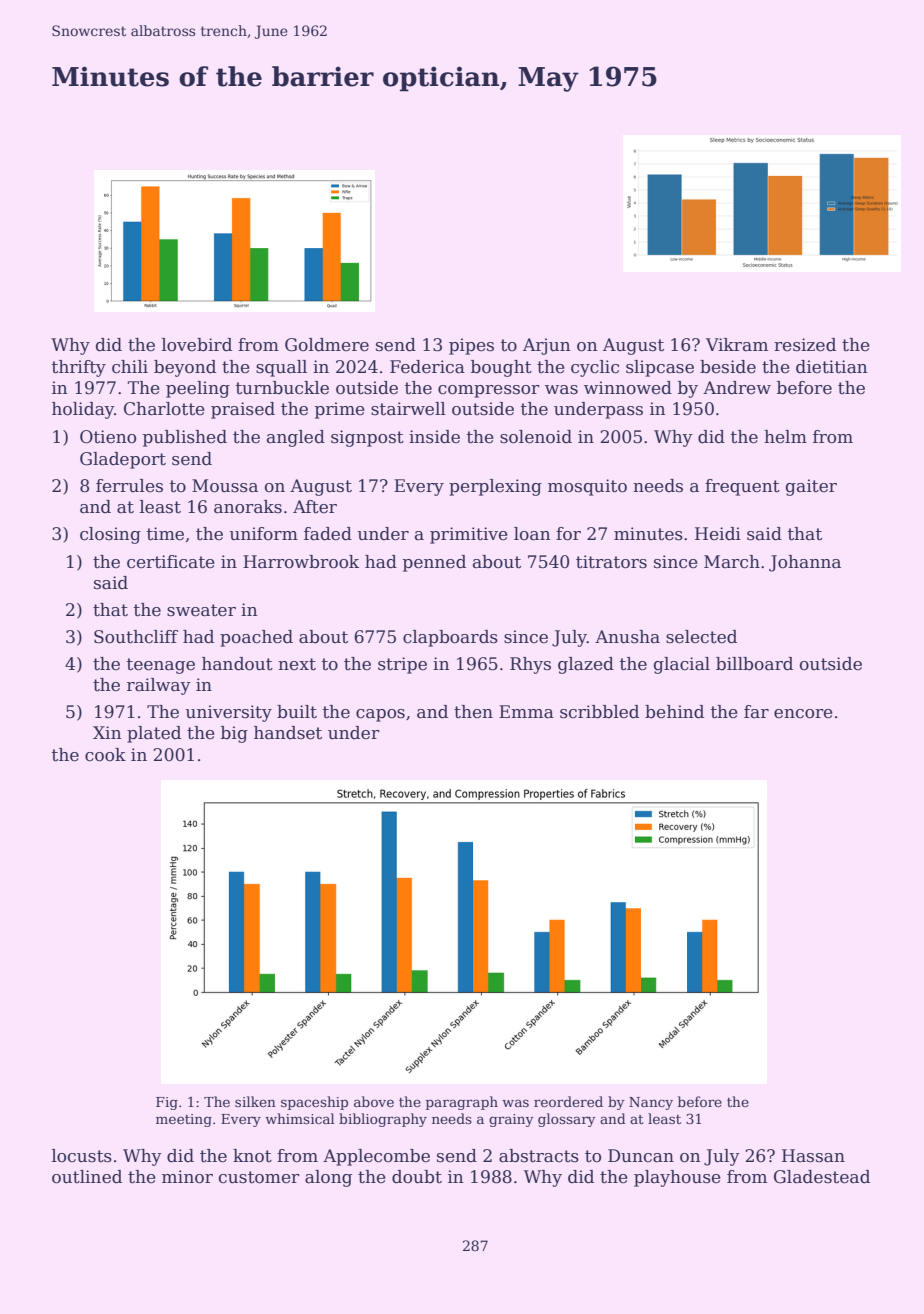  I want to click on behind, so click(674, 712).
